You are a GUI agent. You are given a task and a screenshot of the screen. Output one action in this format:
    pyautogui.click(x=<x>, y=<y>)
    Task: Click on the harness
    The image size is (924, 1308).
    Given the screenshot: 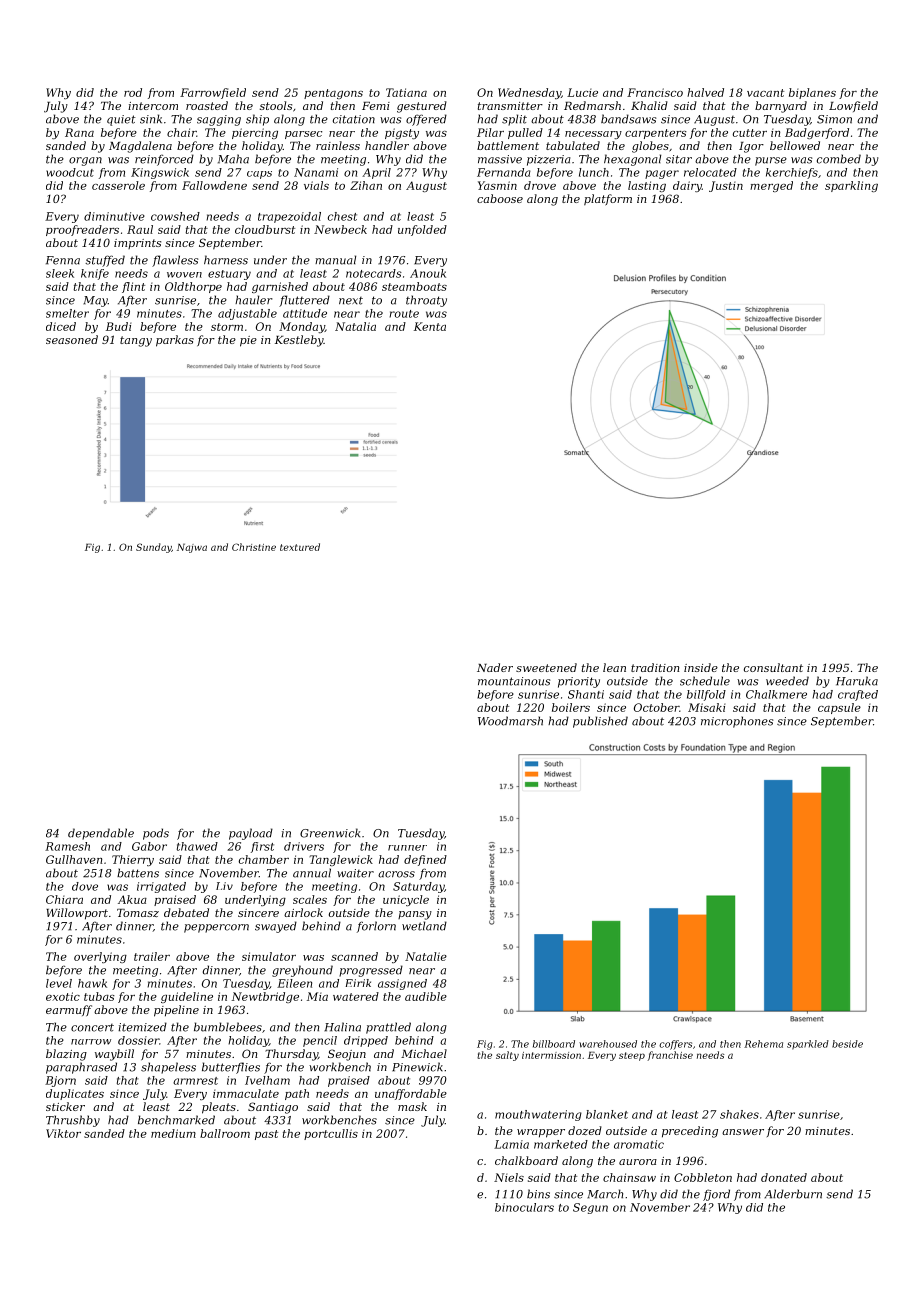 What is the action you would take?
    pyautogui.click(x=226, y=260)
